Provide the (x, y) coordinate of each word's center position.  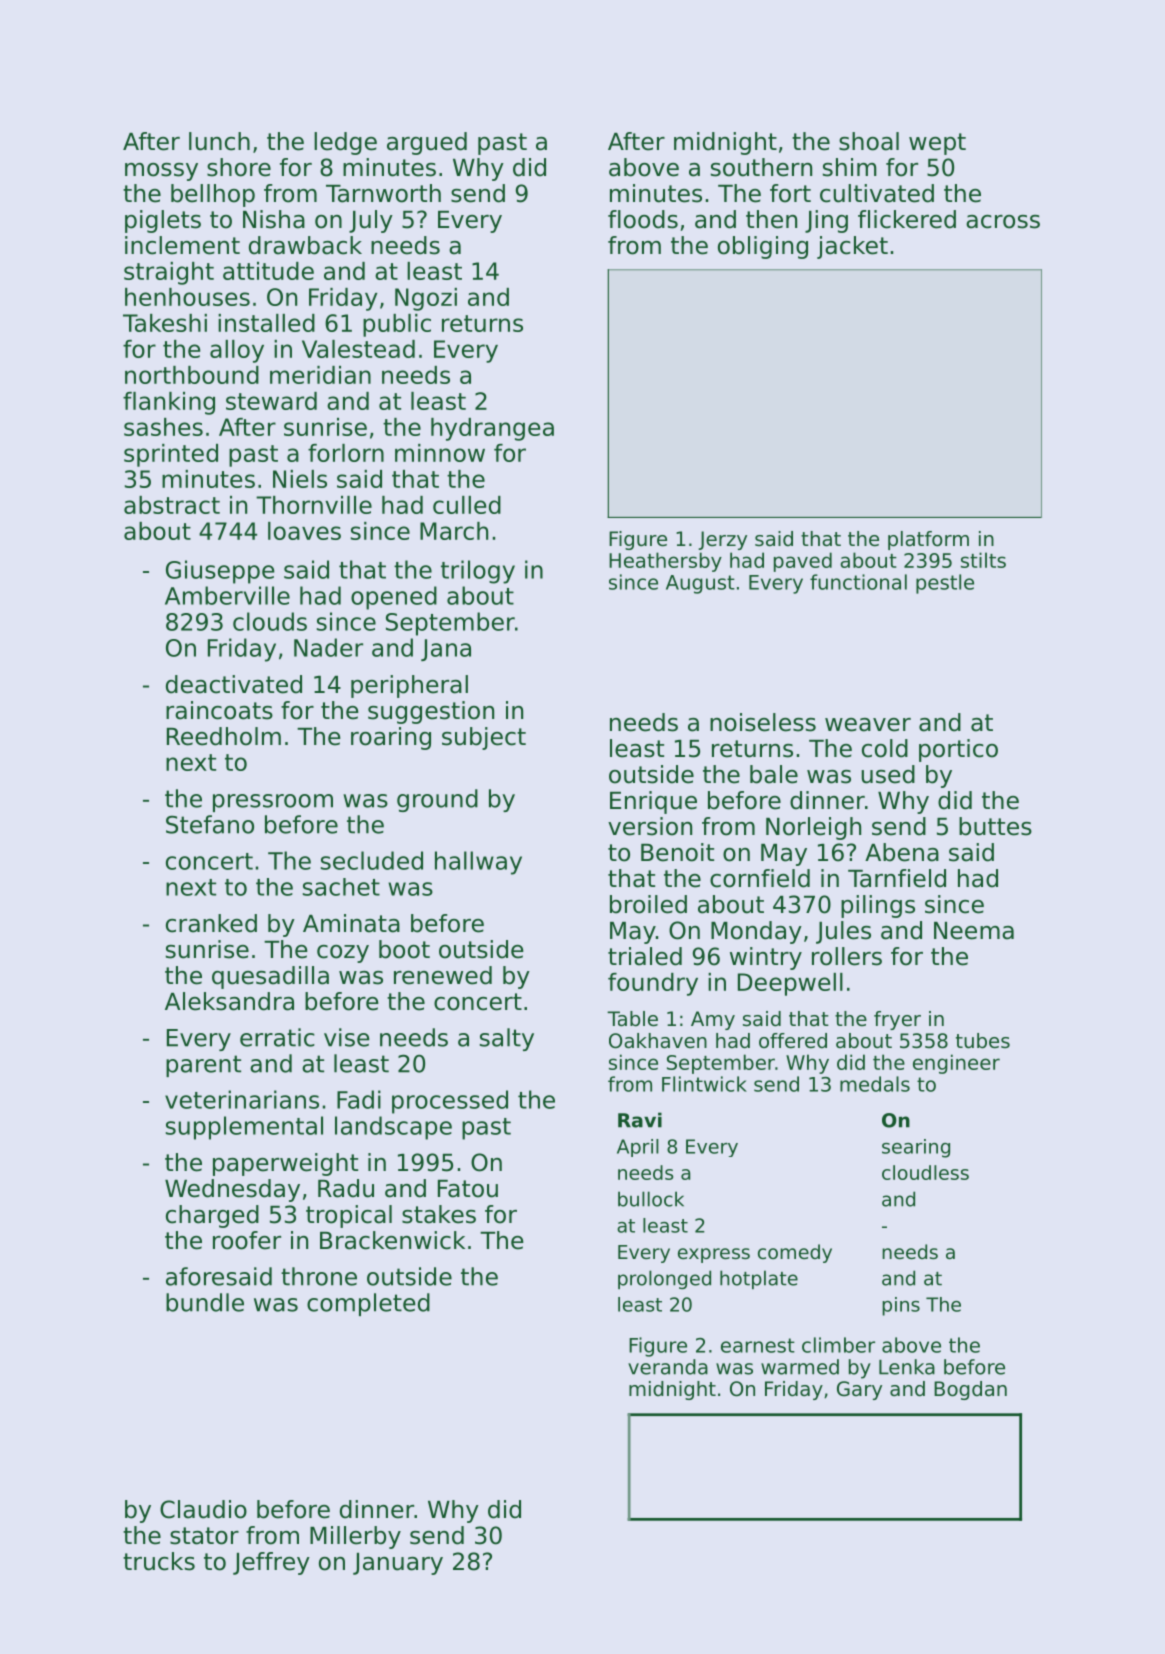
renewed (443, 975)
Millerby (355, 1537)
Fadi (359, 1099)
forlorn (346, 453)
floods (643, 219)
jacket (852, 247)
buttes (995, 826)
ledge (345, 143)
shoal (869, 141)
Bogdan (970, 1390)
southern (761, 167)
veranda (668, 1367)
